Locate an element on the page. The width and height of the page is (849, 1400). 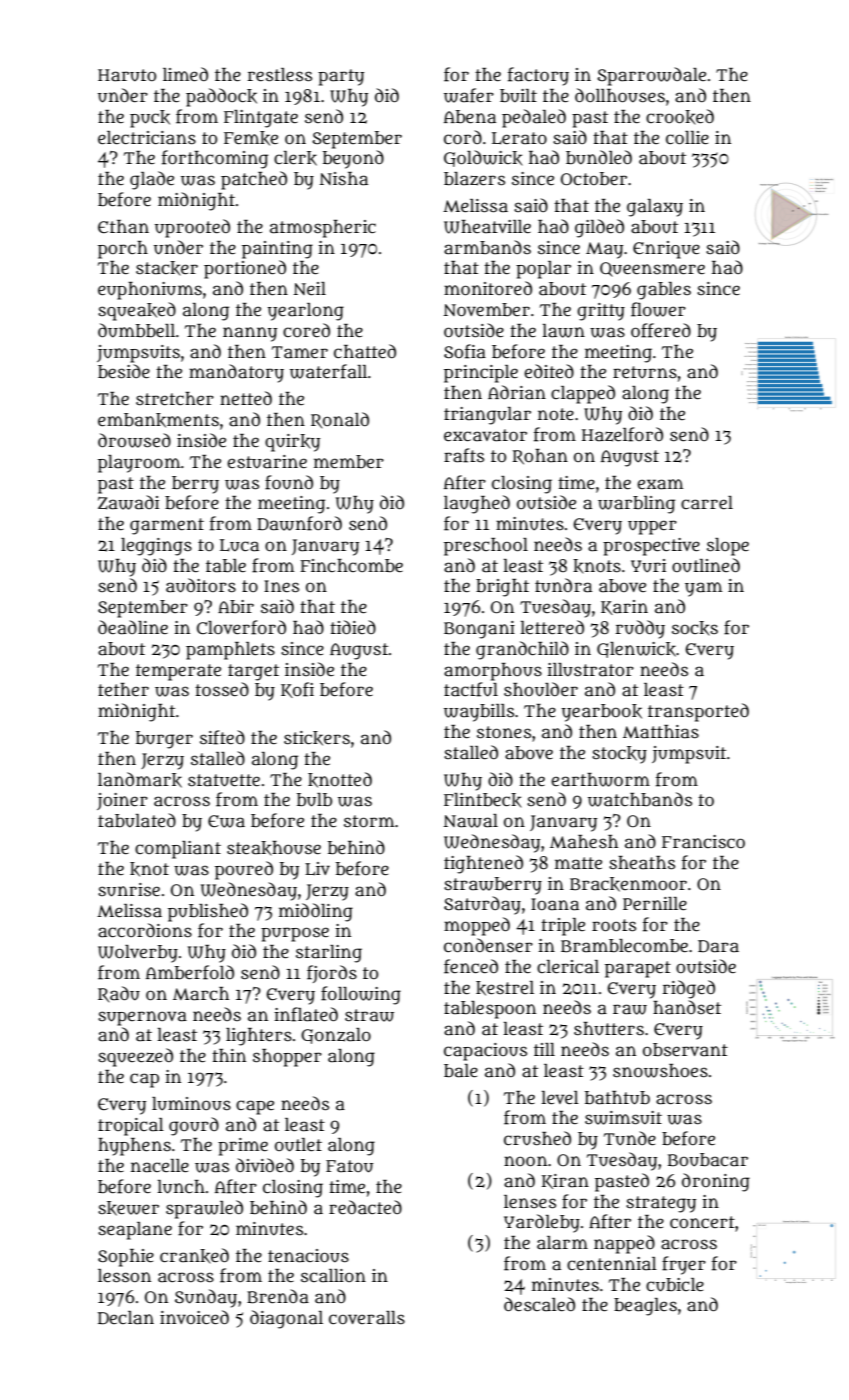
clerical is located at coordinates (568, 967).
